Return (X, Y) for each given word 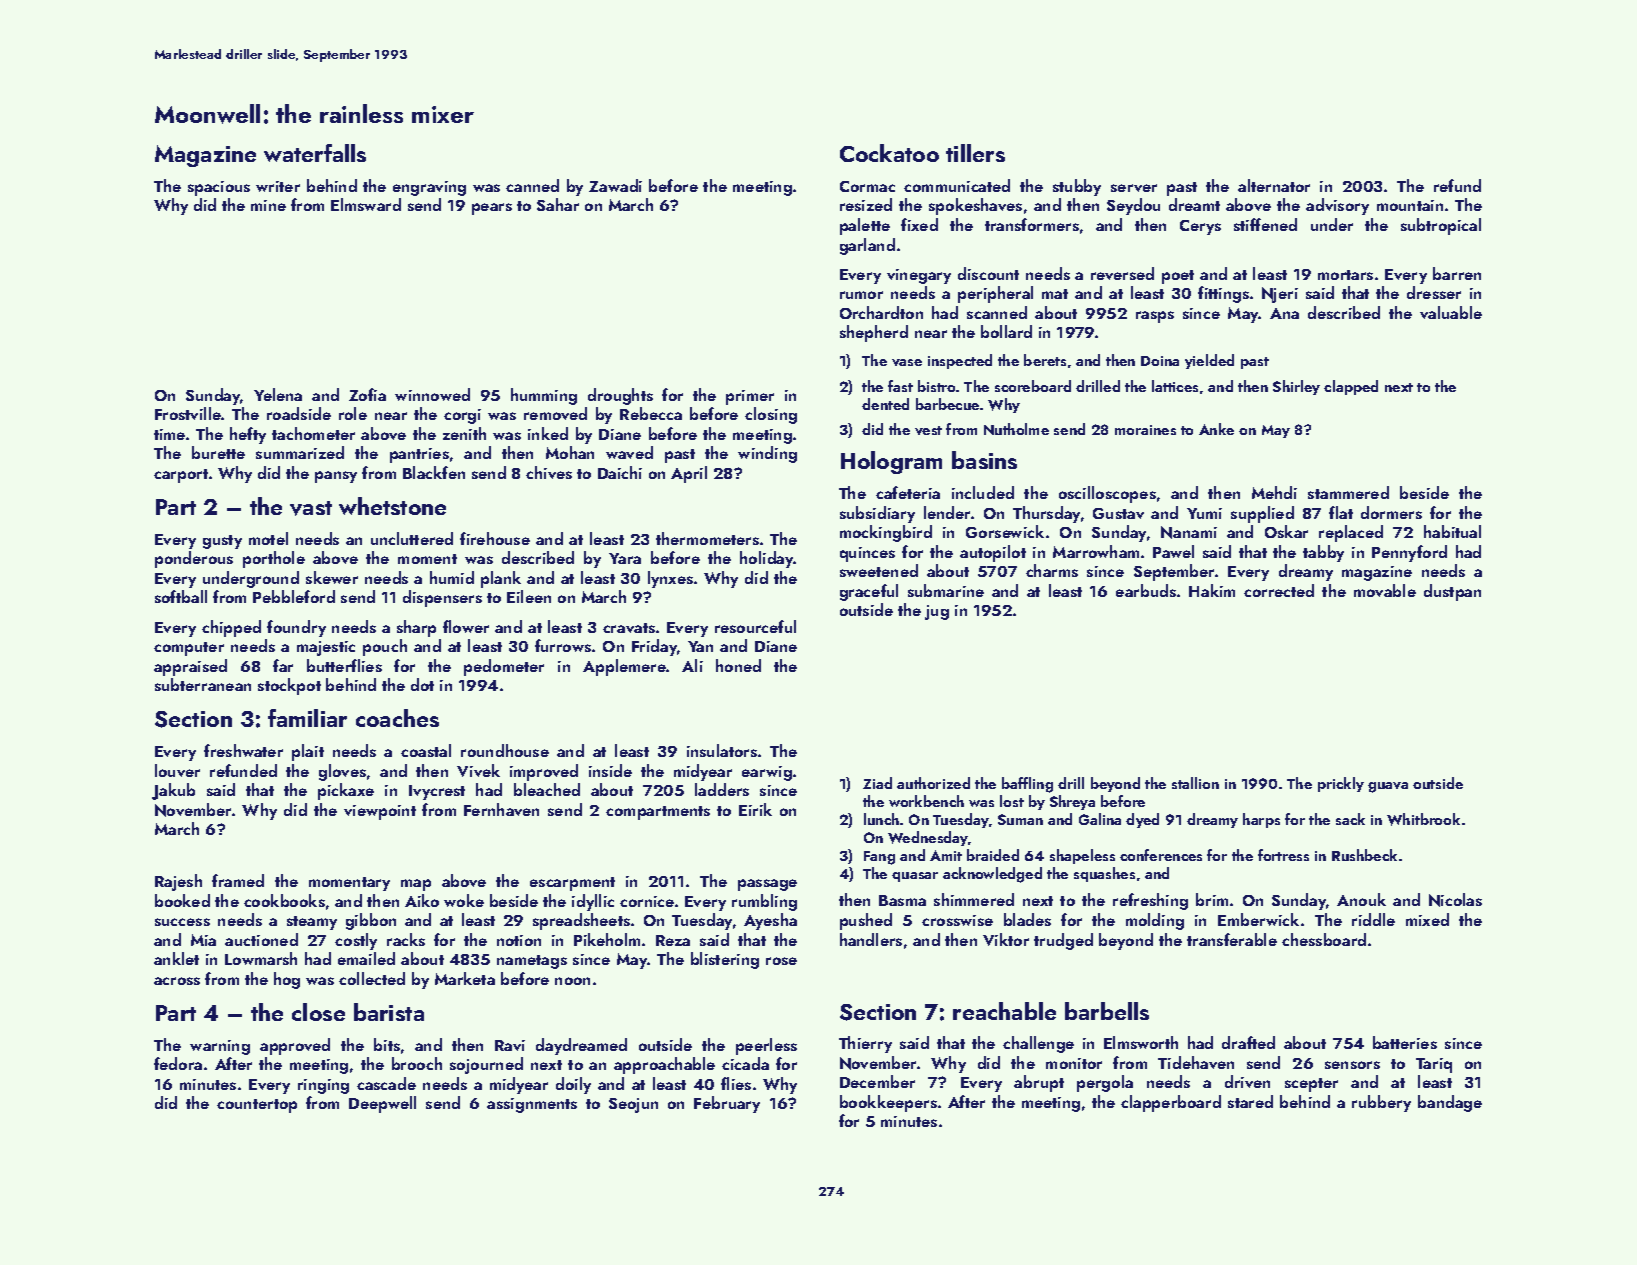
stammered (1348, 492)
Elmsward (366, 204)
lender (947, 512)
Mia (203, 940)
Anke (1216, 429)
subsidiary (877, 514)
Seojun (633, 1105)
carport (181, 476)
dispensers (442, 598)
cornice (647, 901)
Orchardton (881, 312)
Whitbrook (1423, 819)
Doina (1160, 361)
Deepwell (382, 1104)
